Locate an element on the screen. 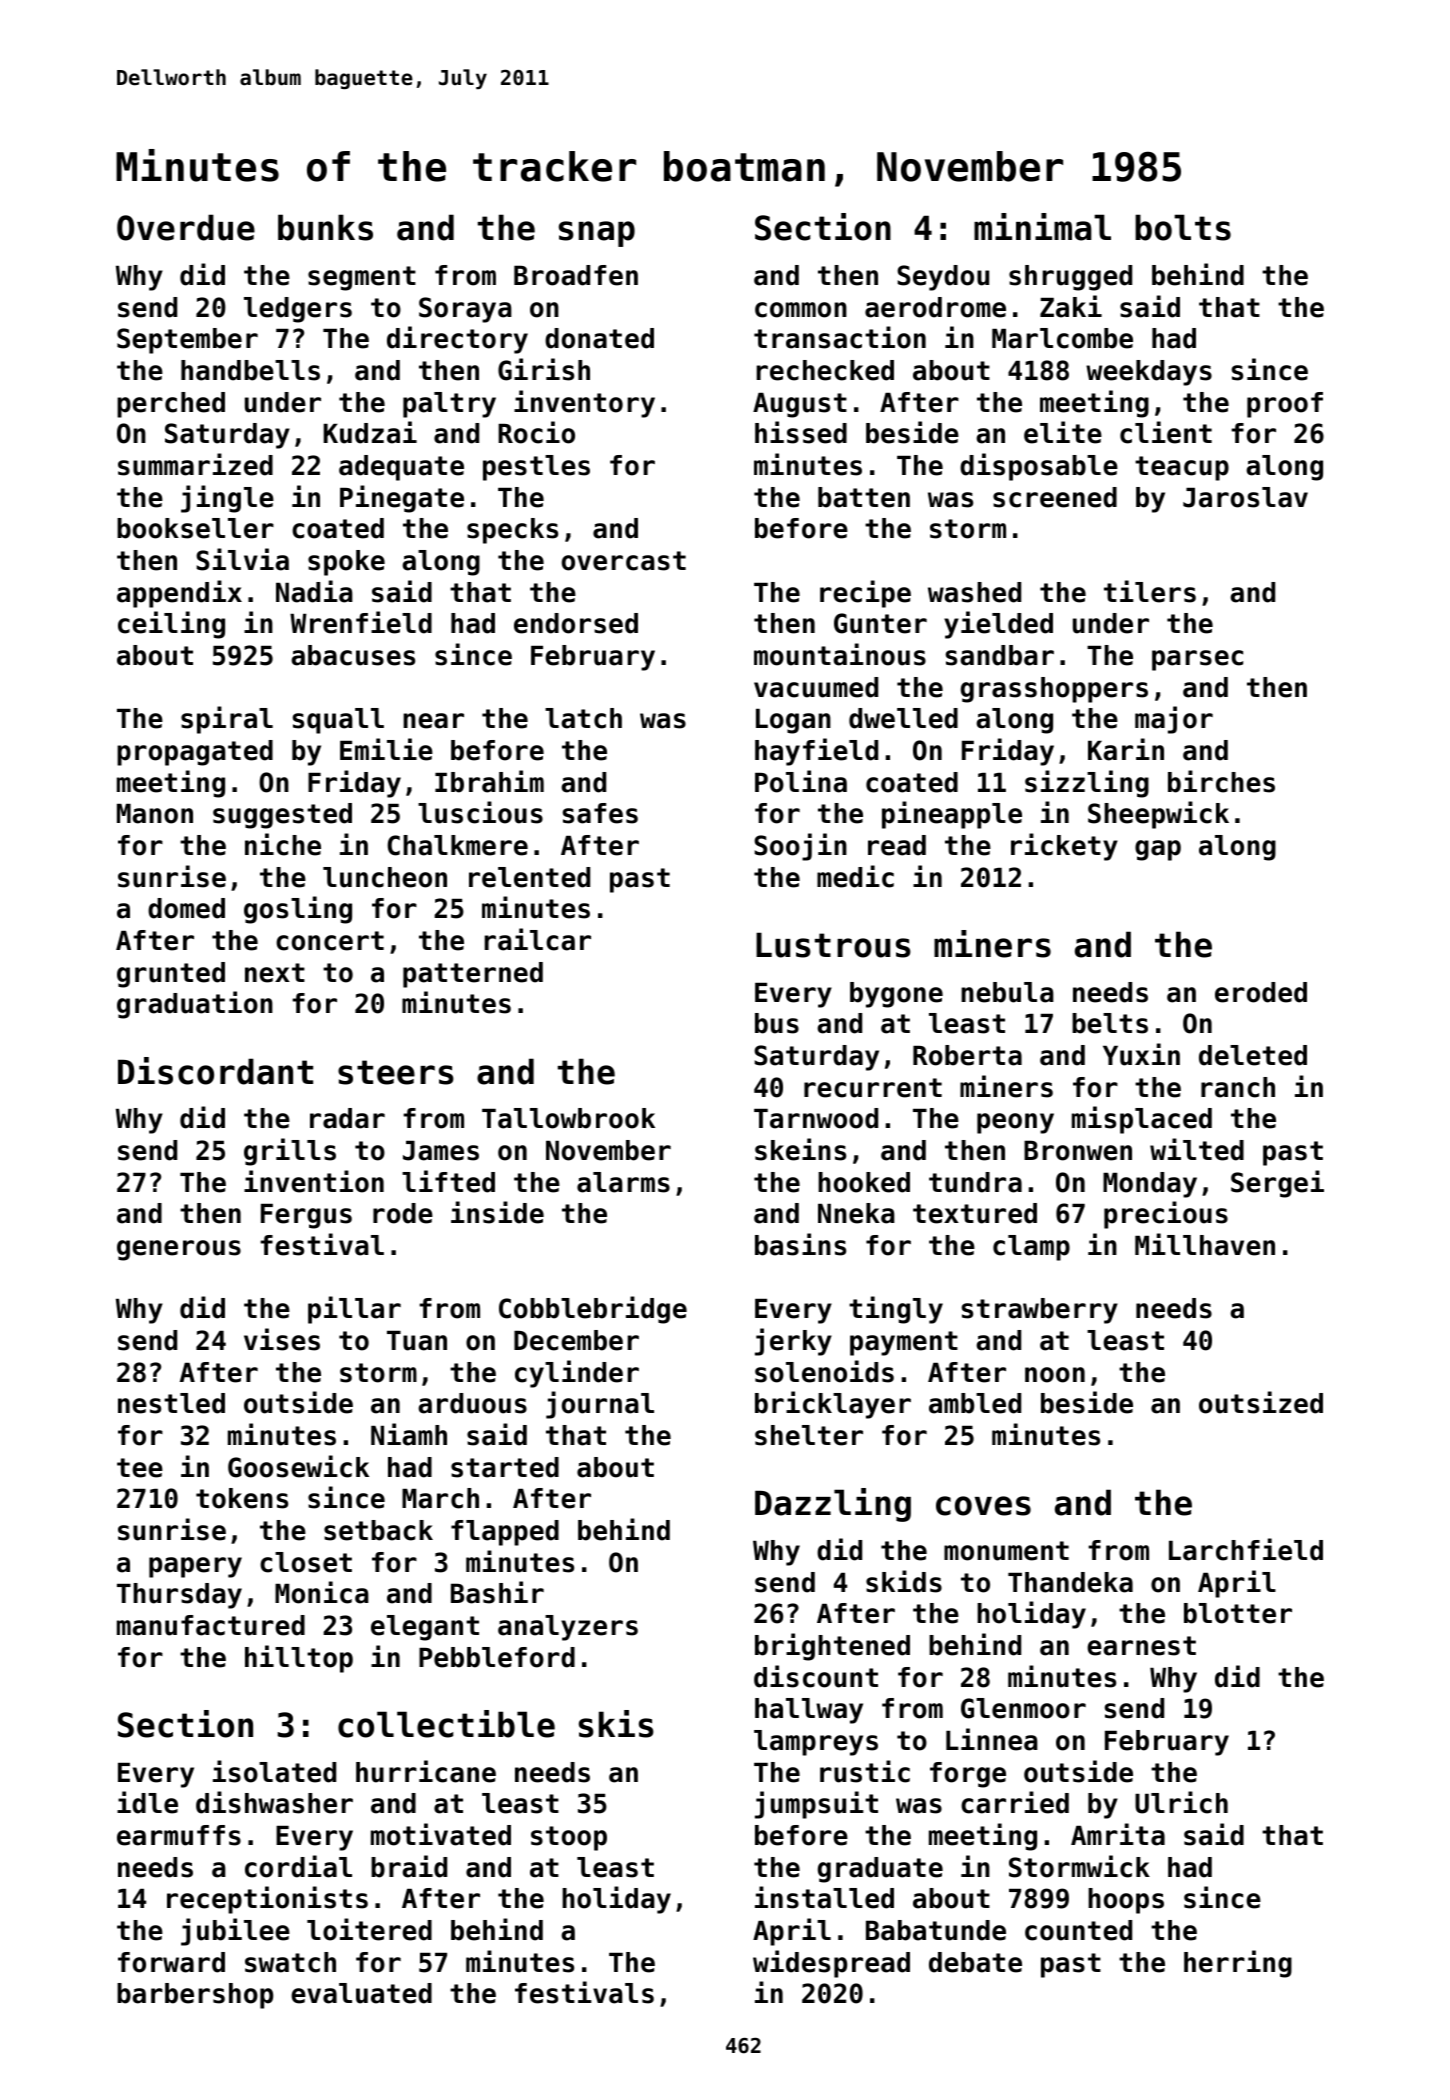 This screenshot has height=2100, width=1450. August is located at coordinates (800, 405).
